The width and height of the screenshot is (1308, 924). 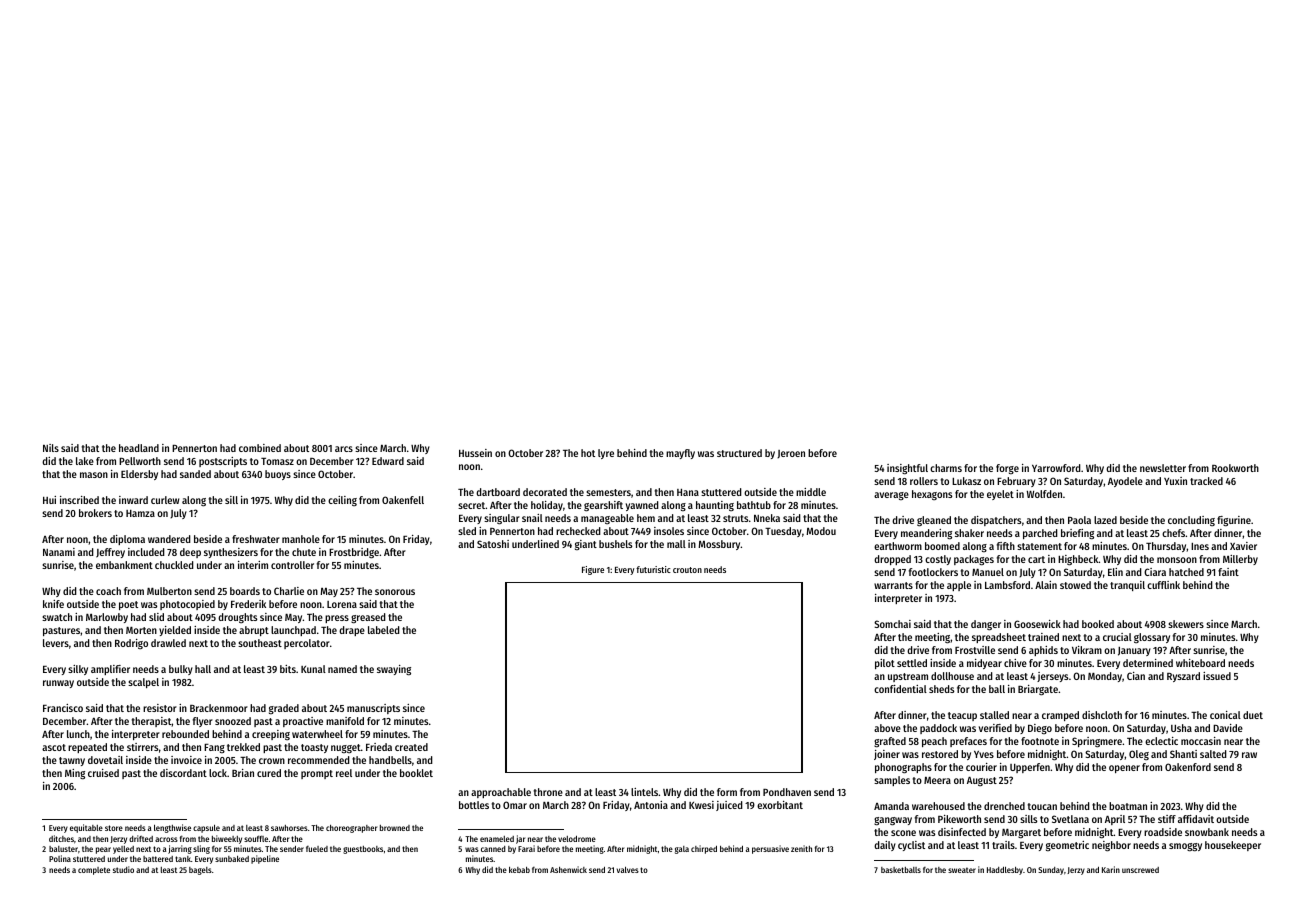 I want to click on dispatchers, so click(x=996, y=521).
